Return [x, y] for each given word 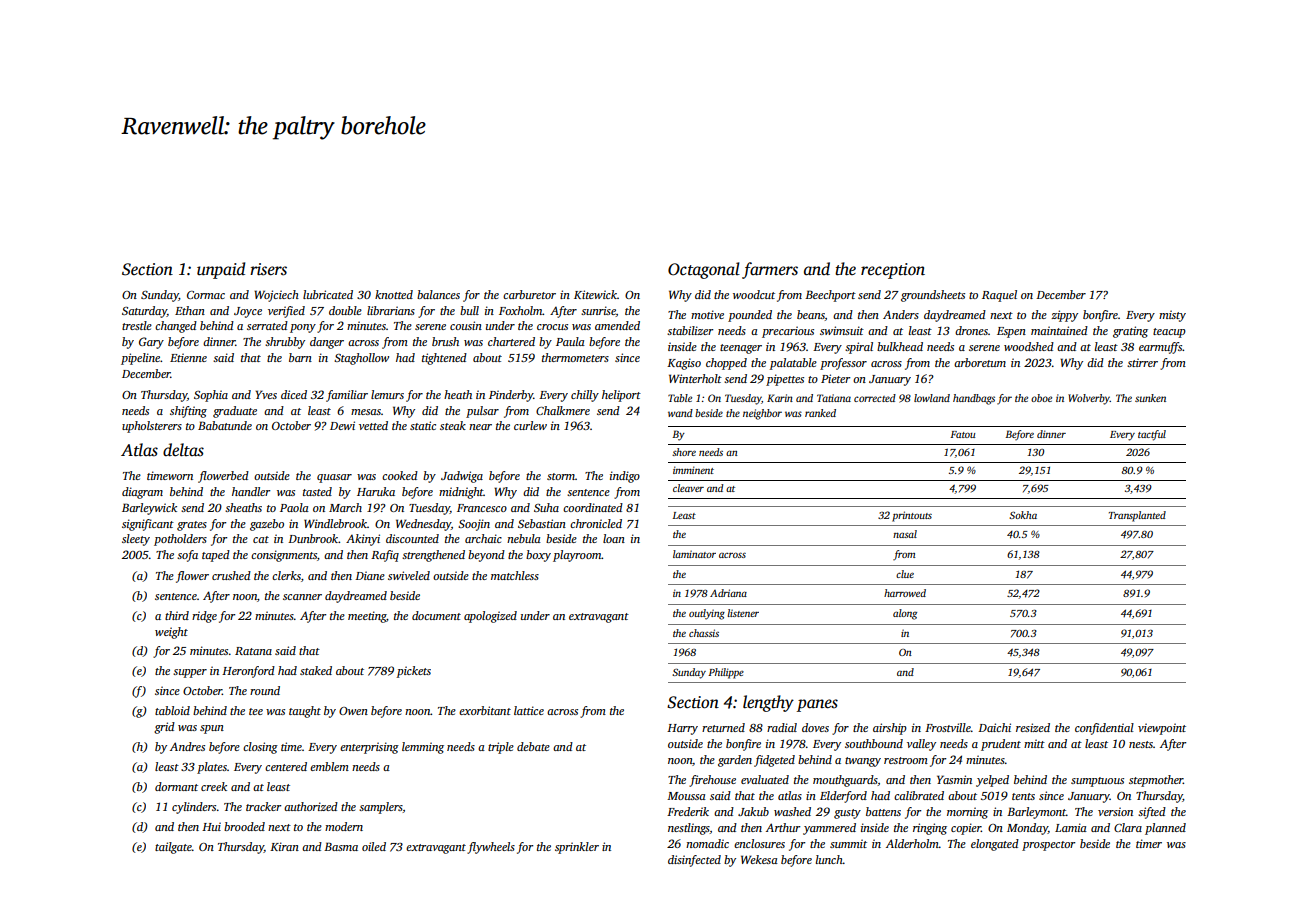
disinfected [694, 861]
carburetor [529, 294]
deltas [183, 450]
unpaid [221, 270]
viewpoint [1162, 729]
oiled [374, 846]
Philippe [726, 673]
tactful [1152, 435]
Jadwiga [462, 477]
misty [1172, 316]
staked [316, 670]
